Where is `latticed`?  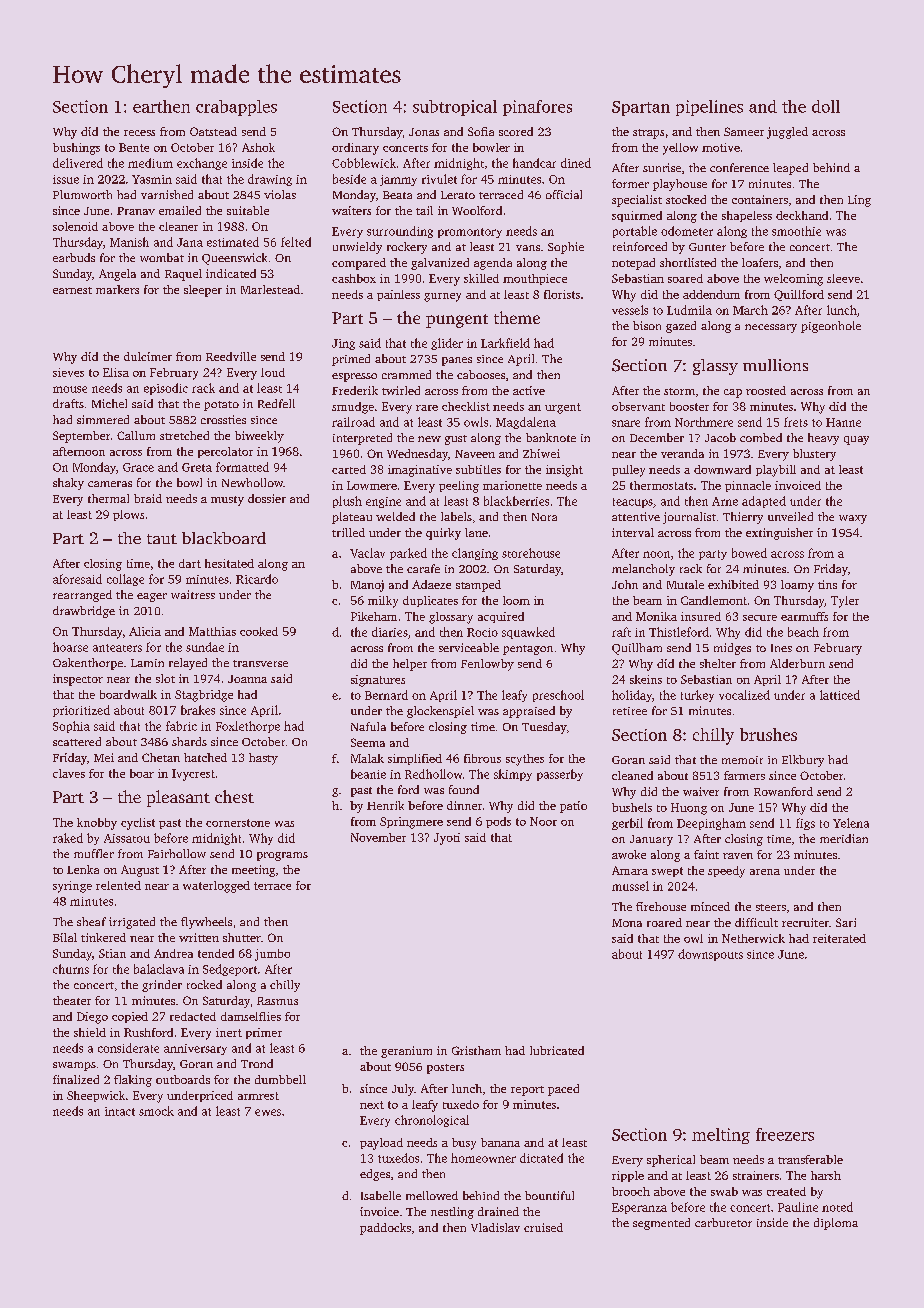 latticed is located at coordinates (840, 695).
